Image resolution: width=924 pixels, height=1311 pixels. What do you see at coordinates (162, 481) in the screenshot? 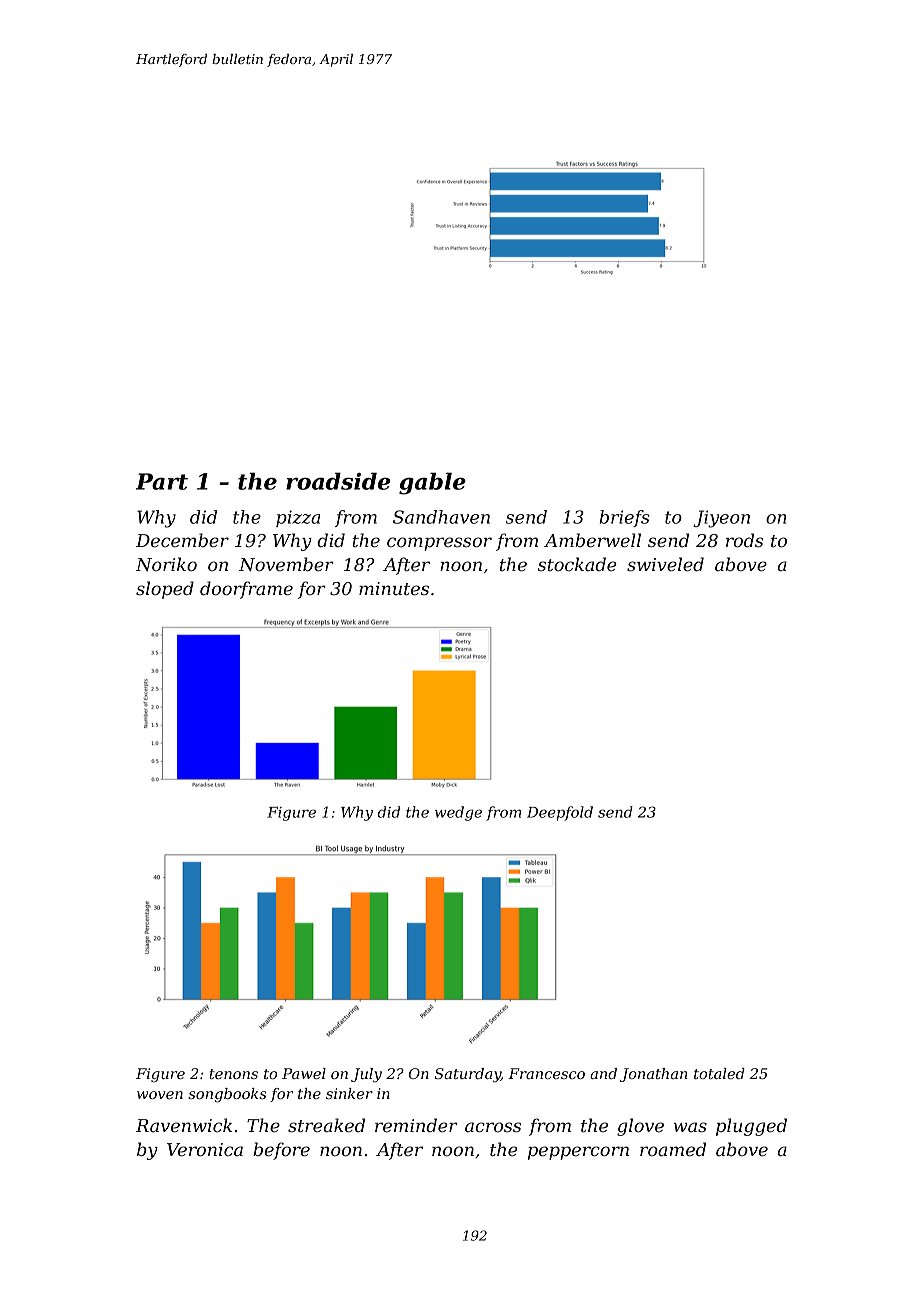
I see `Part` at bounding box center [162, 481].
